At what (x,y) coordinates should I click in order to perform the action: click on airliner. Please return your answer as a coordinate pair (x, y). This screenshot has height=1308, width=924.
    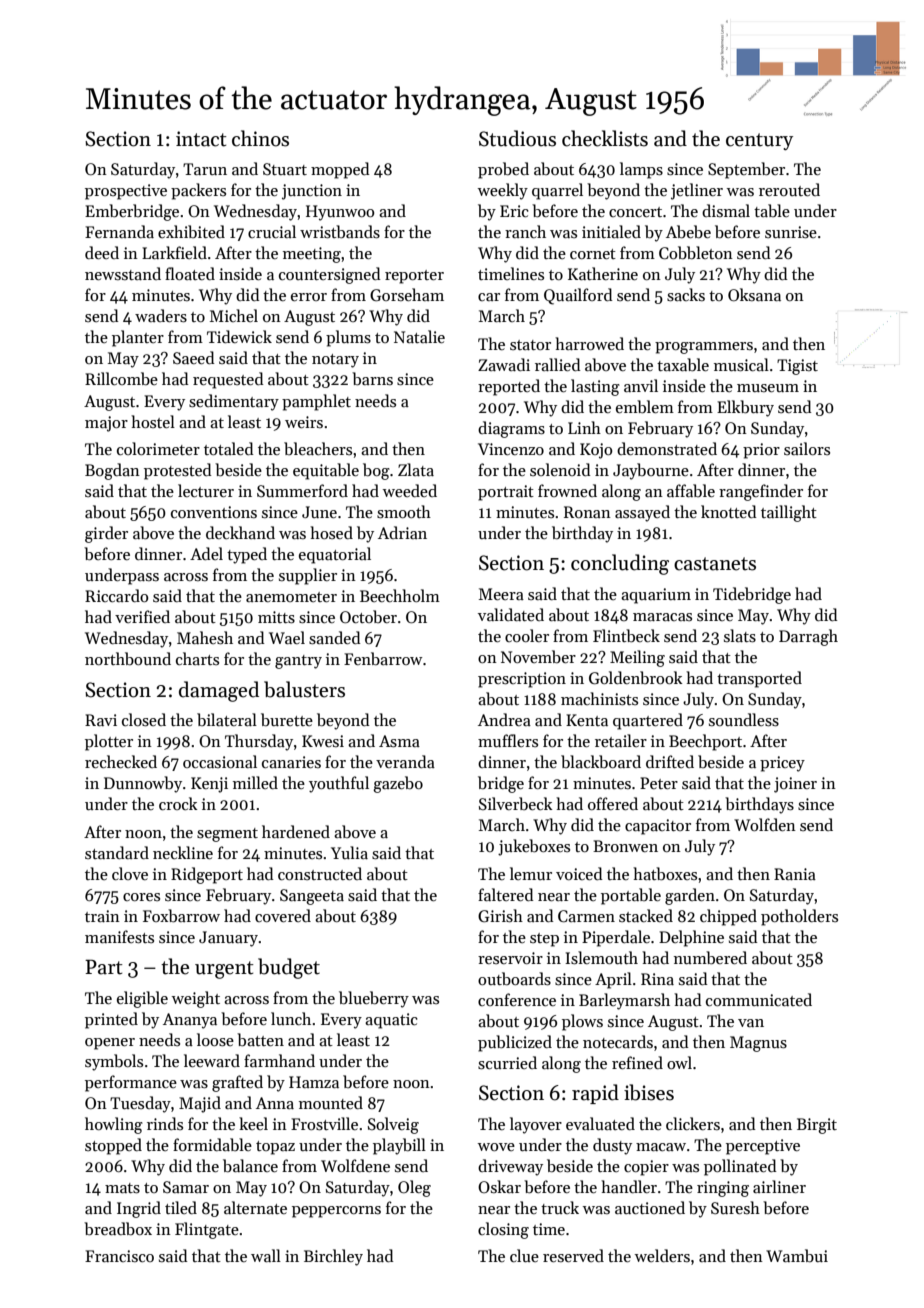
    Looking at the image, I should click on (779, 1186).
